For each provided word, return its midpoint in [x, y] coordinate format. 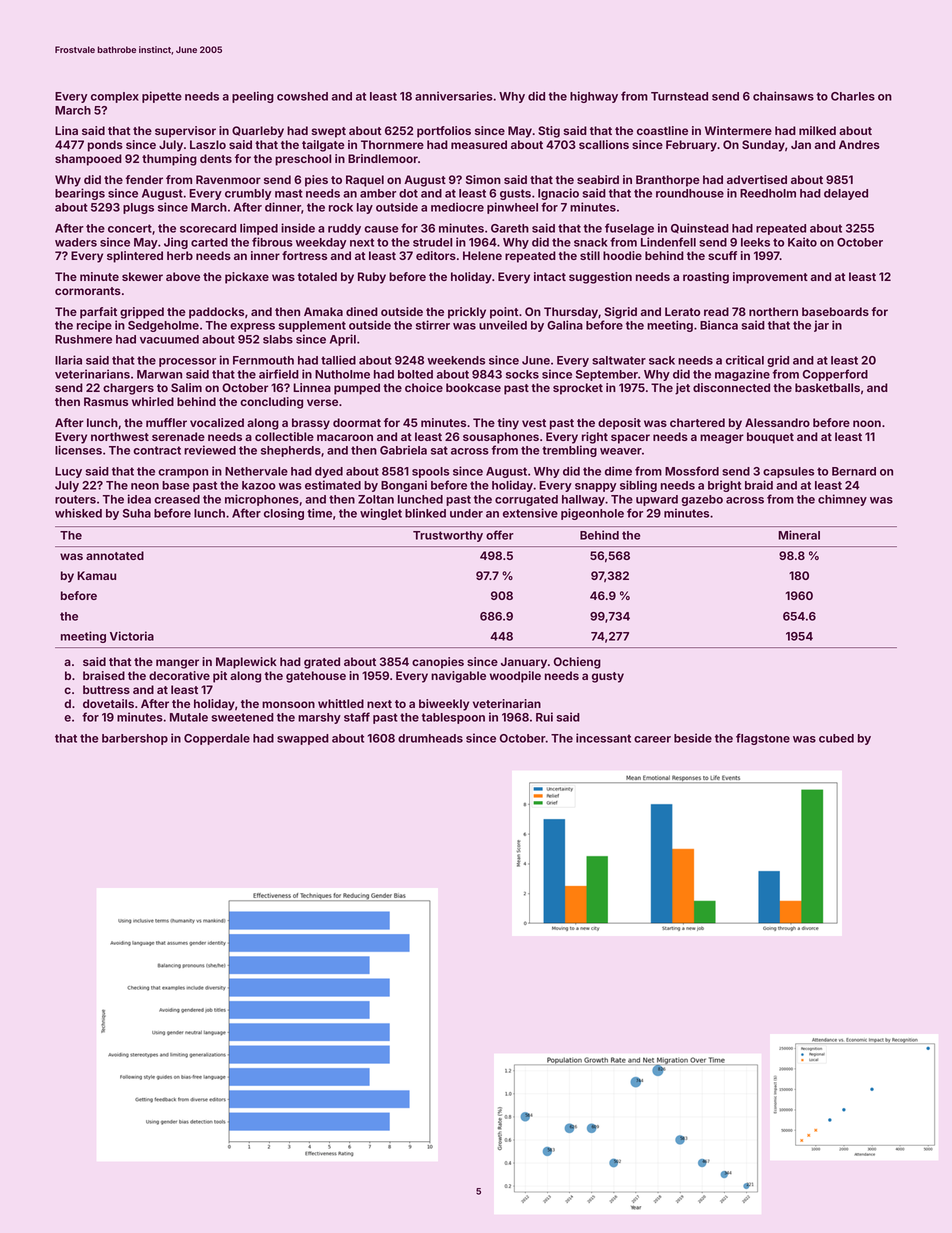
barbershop [135, 739]
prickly [467, 313]
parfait [98, 313]
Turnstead [679, 96]
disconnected [731, 387]
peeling [253, 97]
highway [594, 97]
